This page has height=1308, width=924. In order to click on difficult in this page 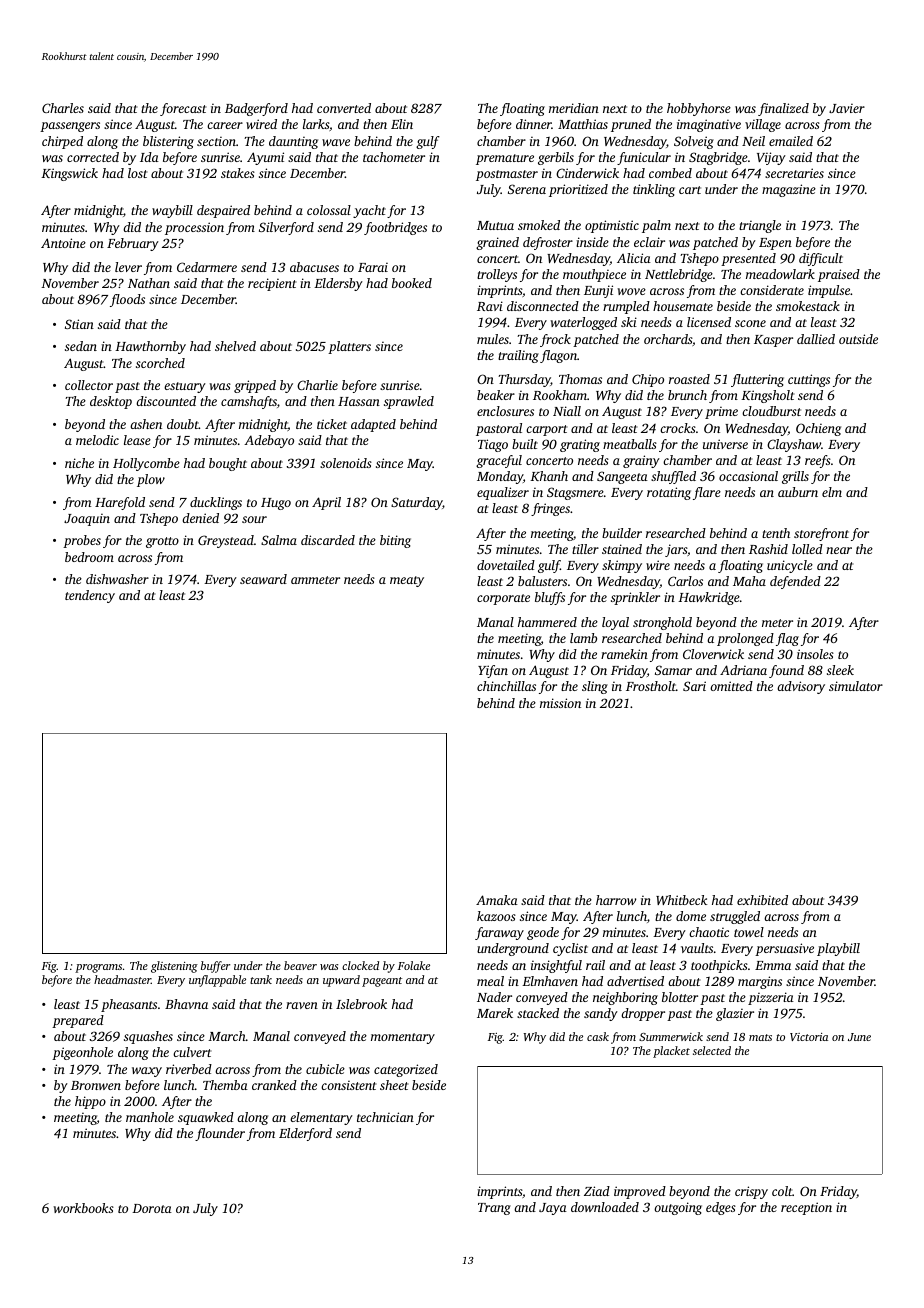, I will do `click(821, 259)`.
